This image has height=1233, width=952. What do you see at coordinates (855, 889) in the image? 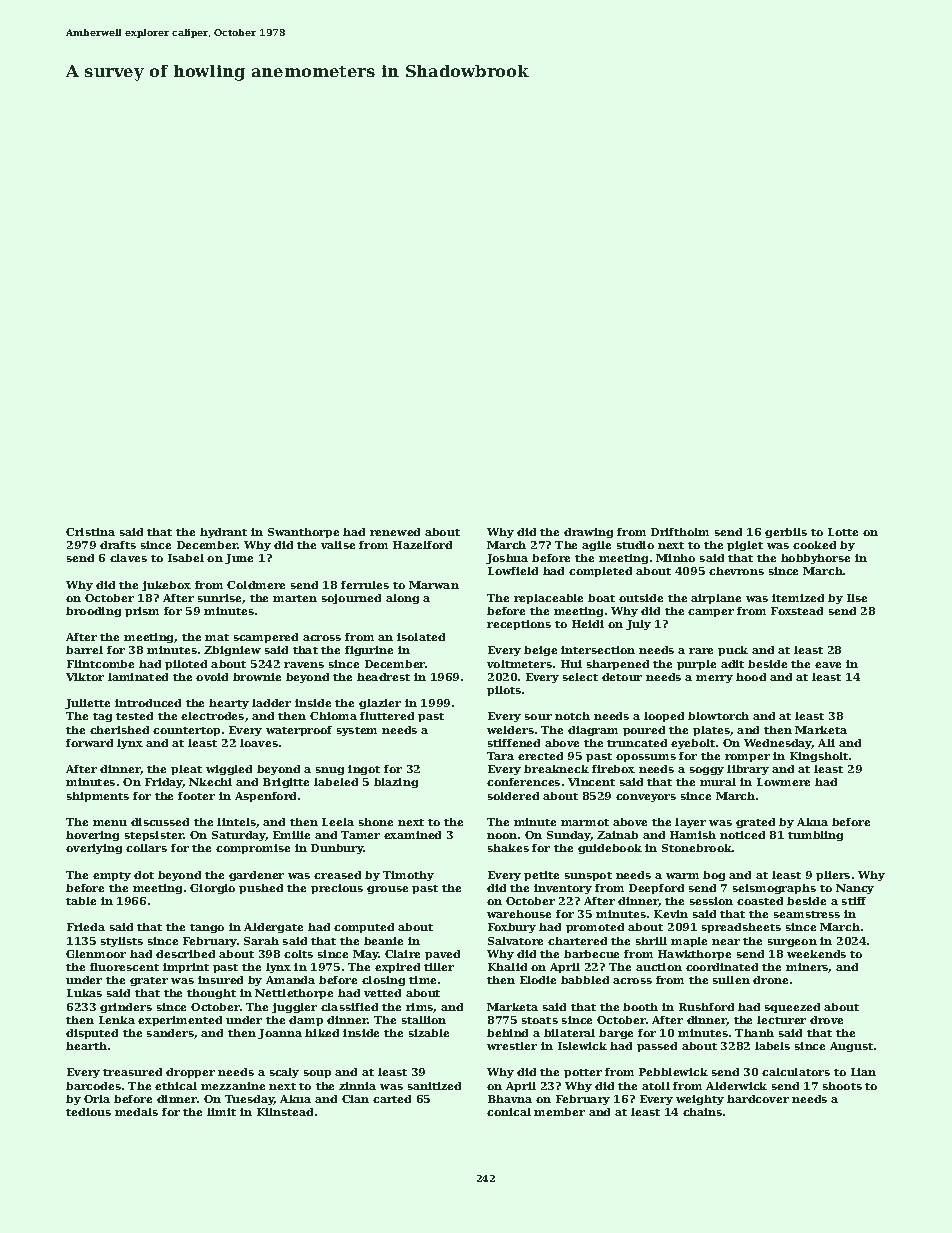
I see `Nancy` at bounding box center [855, 889].
